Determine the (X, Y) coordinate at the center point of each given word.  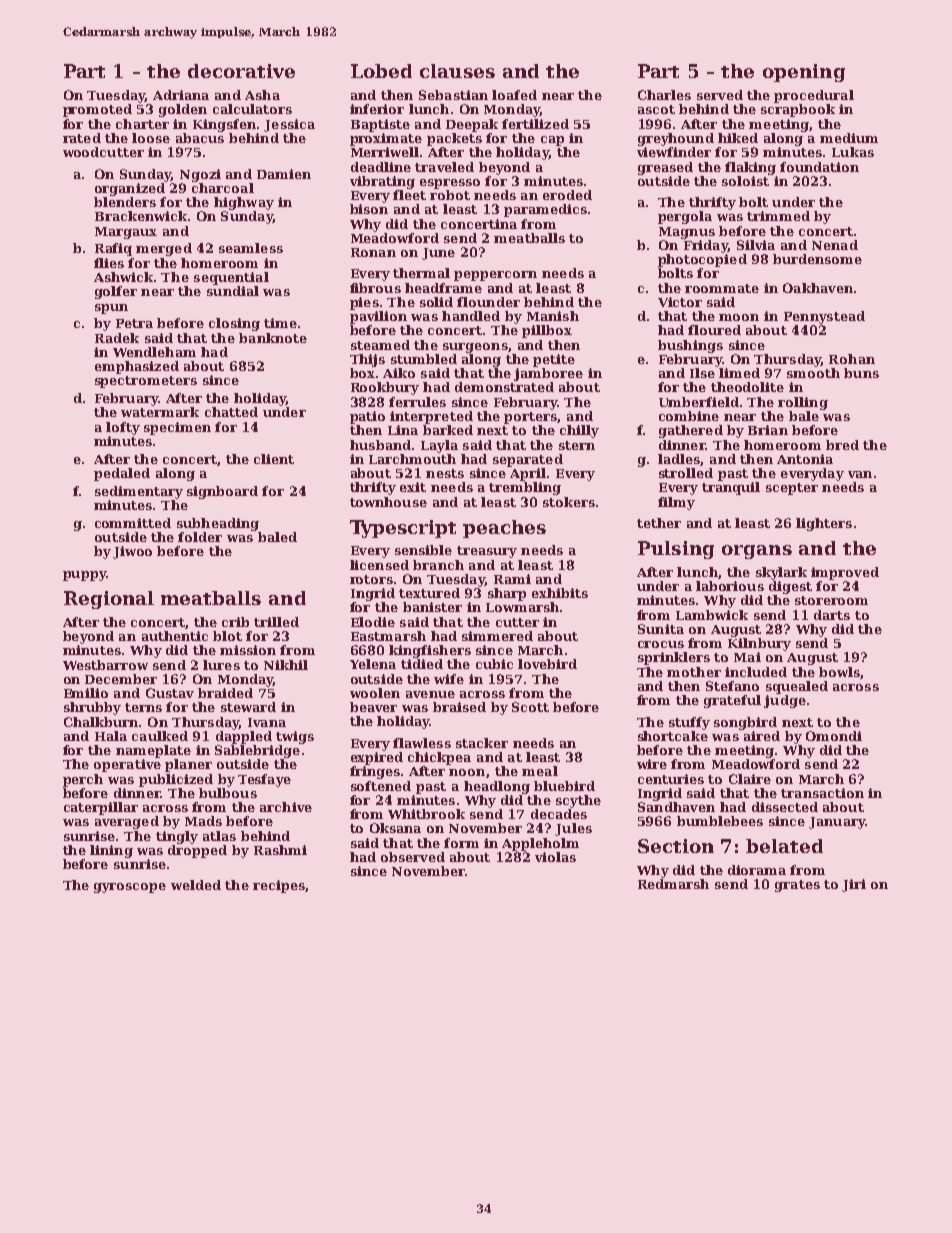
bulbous (228, 793)
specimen (177, 428)
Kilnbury (759, 644)
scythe (578, 801)
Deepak (472, 125)
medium (849, 138)
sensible (423, 550)
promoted (97, 110)
